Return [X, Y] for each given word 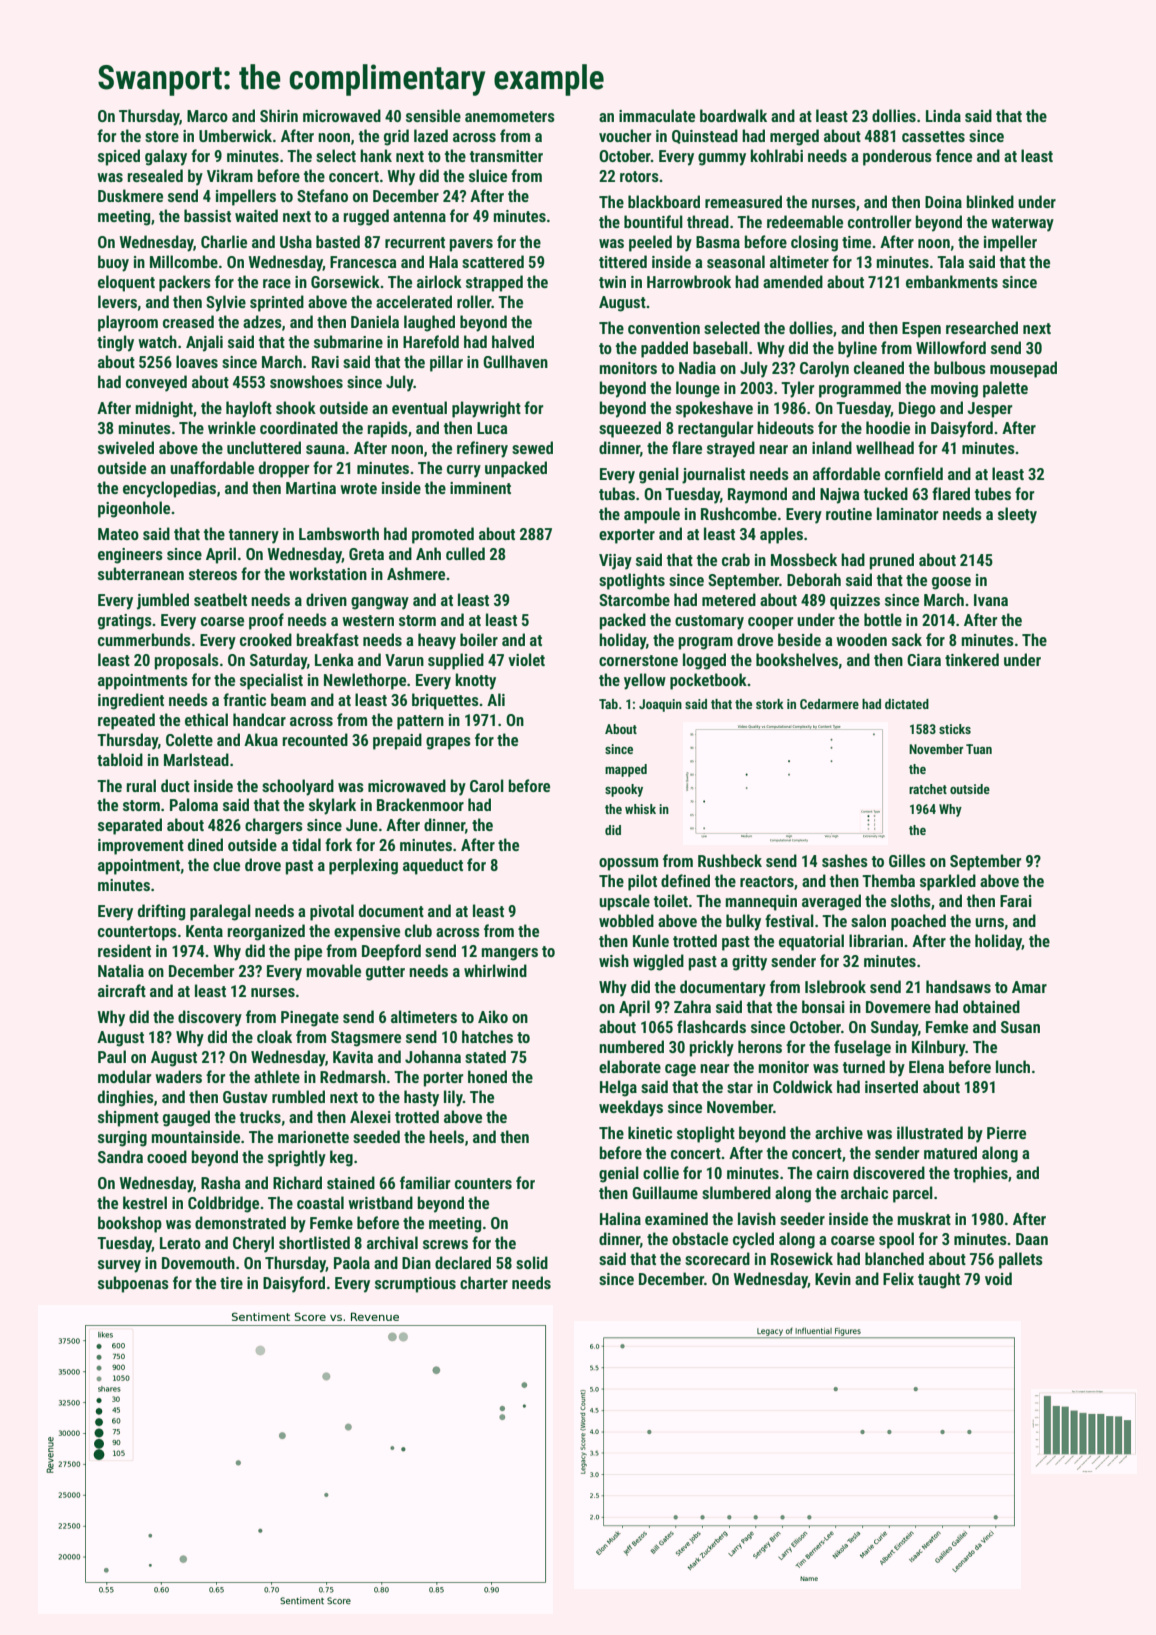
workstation [328, 573]
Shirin [279, 115]
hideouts [785, 427]
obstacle [700, 1238]
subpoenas [133, 1284]
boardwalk [733, 115]
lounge [698, 389]
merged [794, 137]
